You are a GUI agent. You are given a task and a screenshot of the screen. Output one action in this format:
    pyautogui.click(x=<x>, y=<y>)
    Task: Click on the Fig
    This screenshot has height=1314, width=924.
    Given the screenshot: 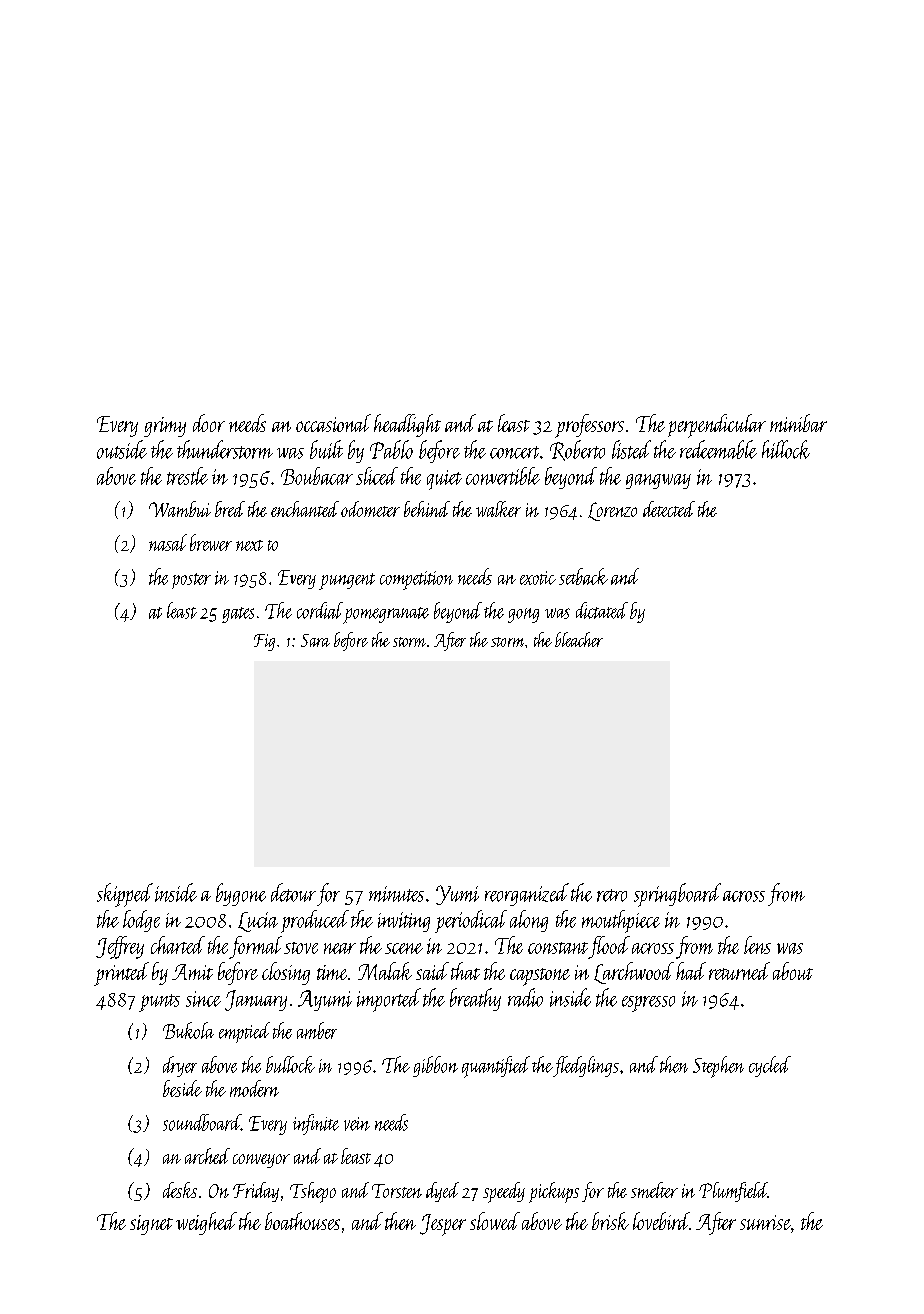 What is the action you would take?
    pyautogui.click(x=264, y=642)
